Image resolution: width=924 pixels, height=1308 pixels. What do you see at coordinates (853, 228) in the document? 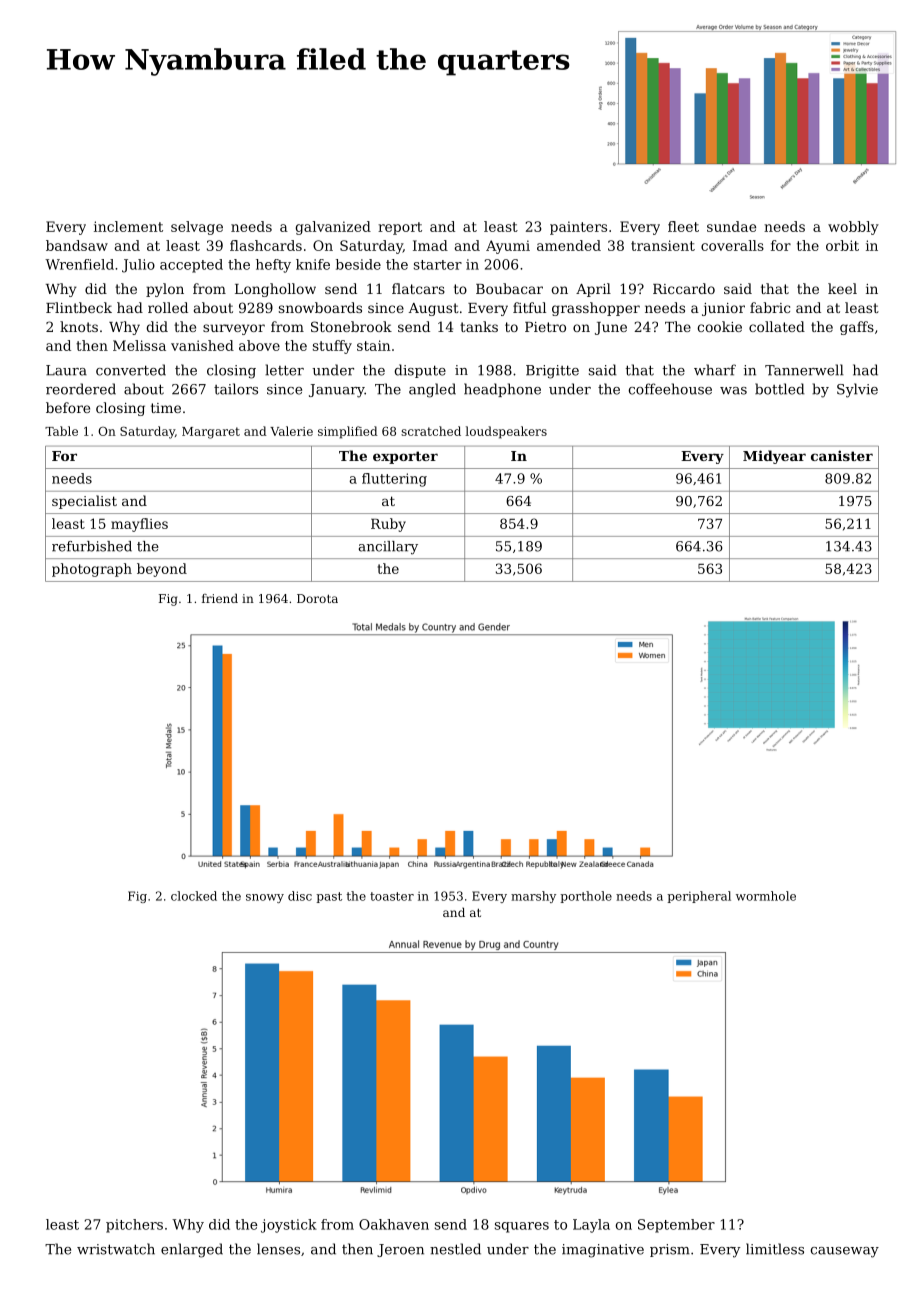
I see `wobbly` at bounding box center [853, 228].
